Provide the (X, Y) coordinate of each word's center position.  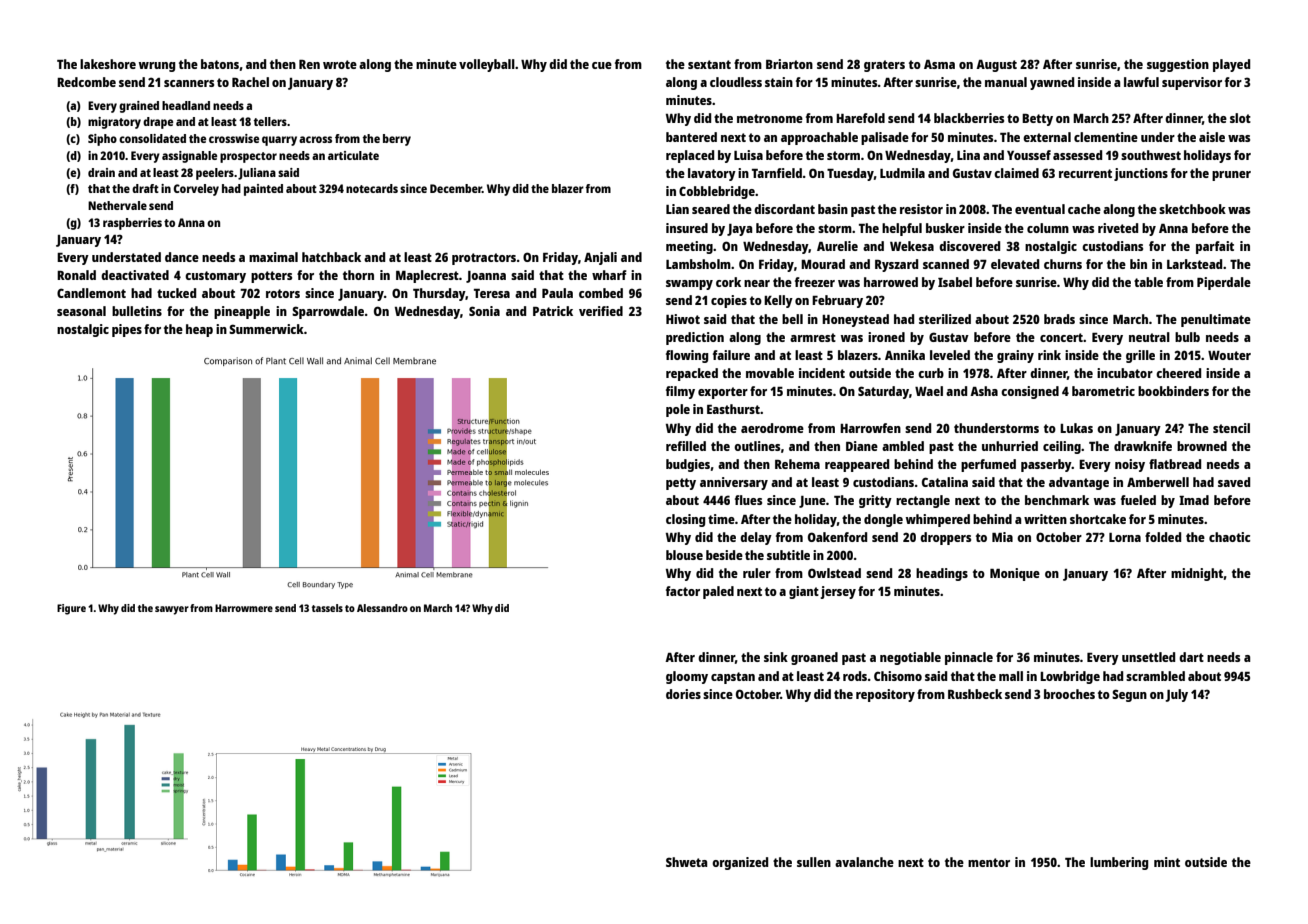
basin (833, 209)
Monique (1015, 574)
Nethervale (117, 205)
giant (804, 592)
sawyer (172, 610)
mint (1167, 862)
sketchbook (1192, 209)
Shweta (686, 862)
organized (740, 863)
